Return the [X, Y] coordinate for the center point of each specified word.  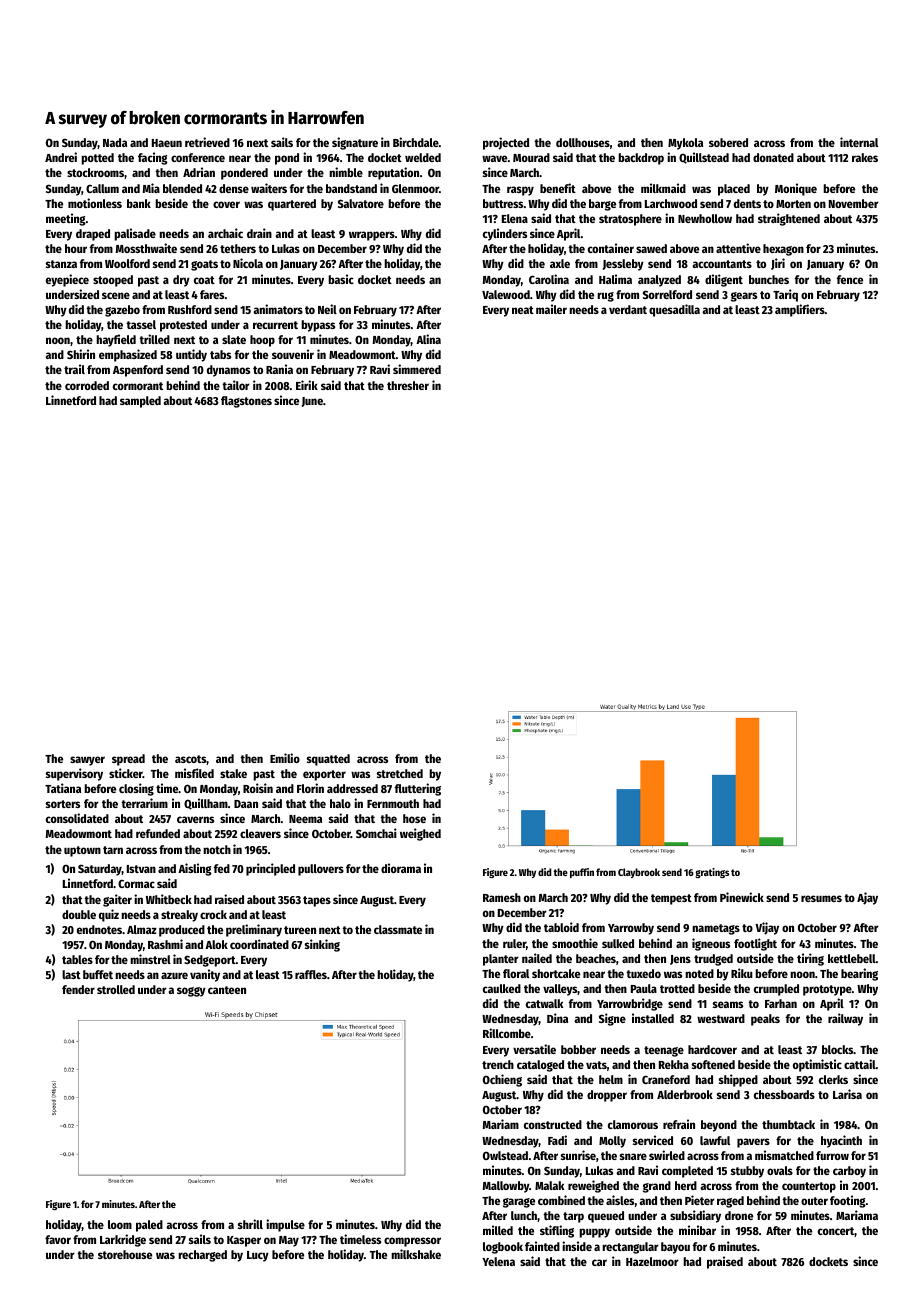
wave [494, 158]
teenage [664, 1051]
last [71, 974]
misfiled [194, 773]
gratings [712, 873]
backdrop [641, 159]
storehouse [125, 1254]
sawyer [87, 761]
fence [850, 279]
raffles [311, 974]
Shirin [81, 354]
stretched [400, 773]
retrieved [207, 142]
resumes [821, 898]
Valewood [506, 294]
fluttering [418, 789]
